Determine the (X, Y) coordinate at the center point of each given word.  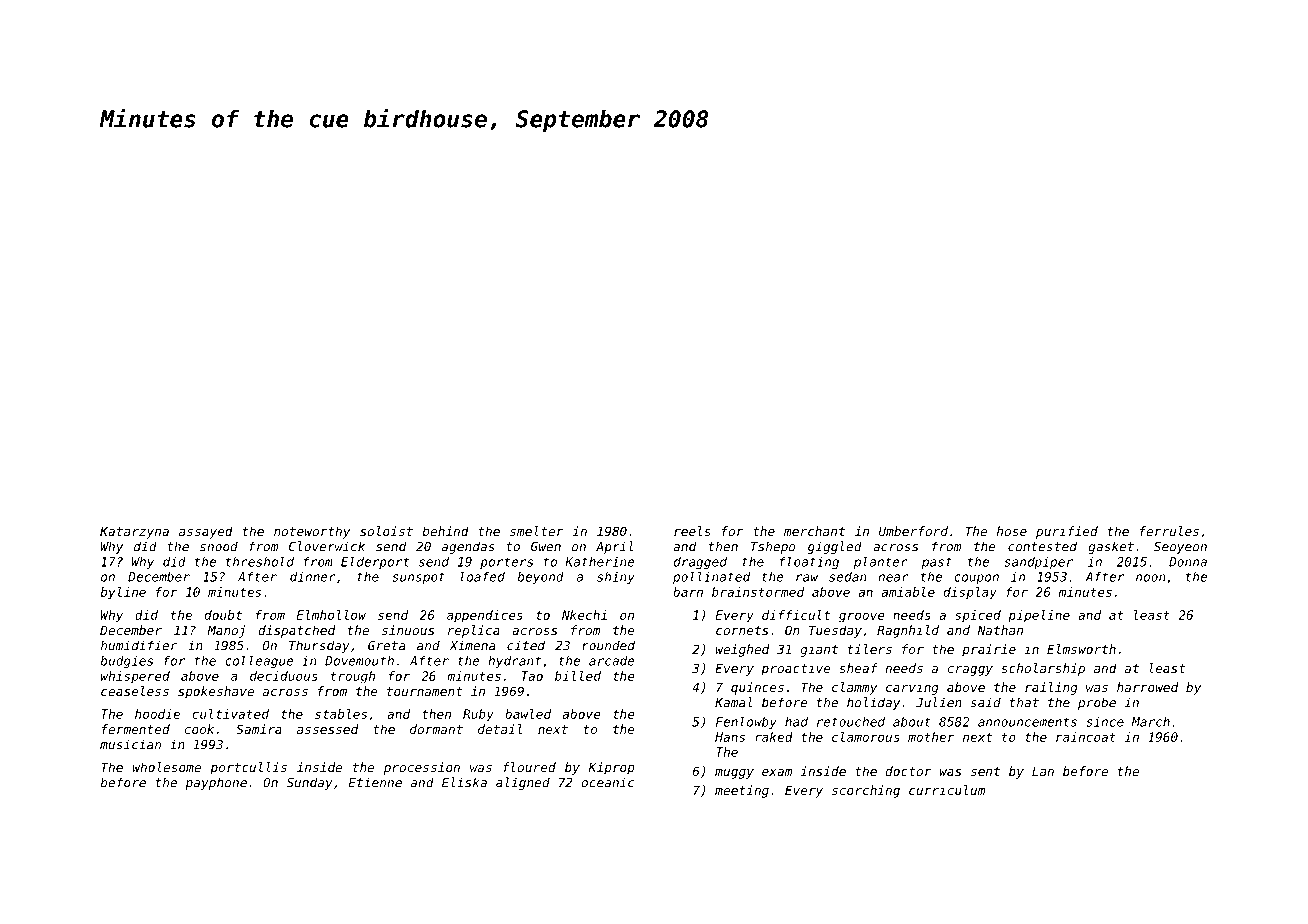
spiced (978, 616)
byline (123, 593)
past (937, 563)
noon (1151, 578)
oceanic (608, 782)
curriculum (947, 790)
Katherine (600, 562)
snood (219, 546)
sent (985, 771)
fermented (136, 729)
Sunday (310, 783)
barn (688, 592)
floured (529, 767)
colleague (259, 661)
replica (474, 631)
